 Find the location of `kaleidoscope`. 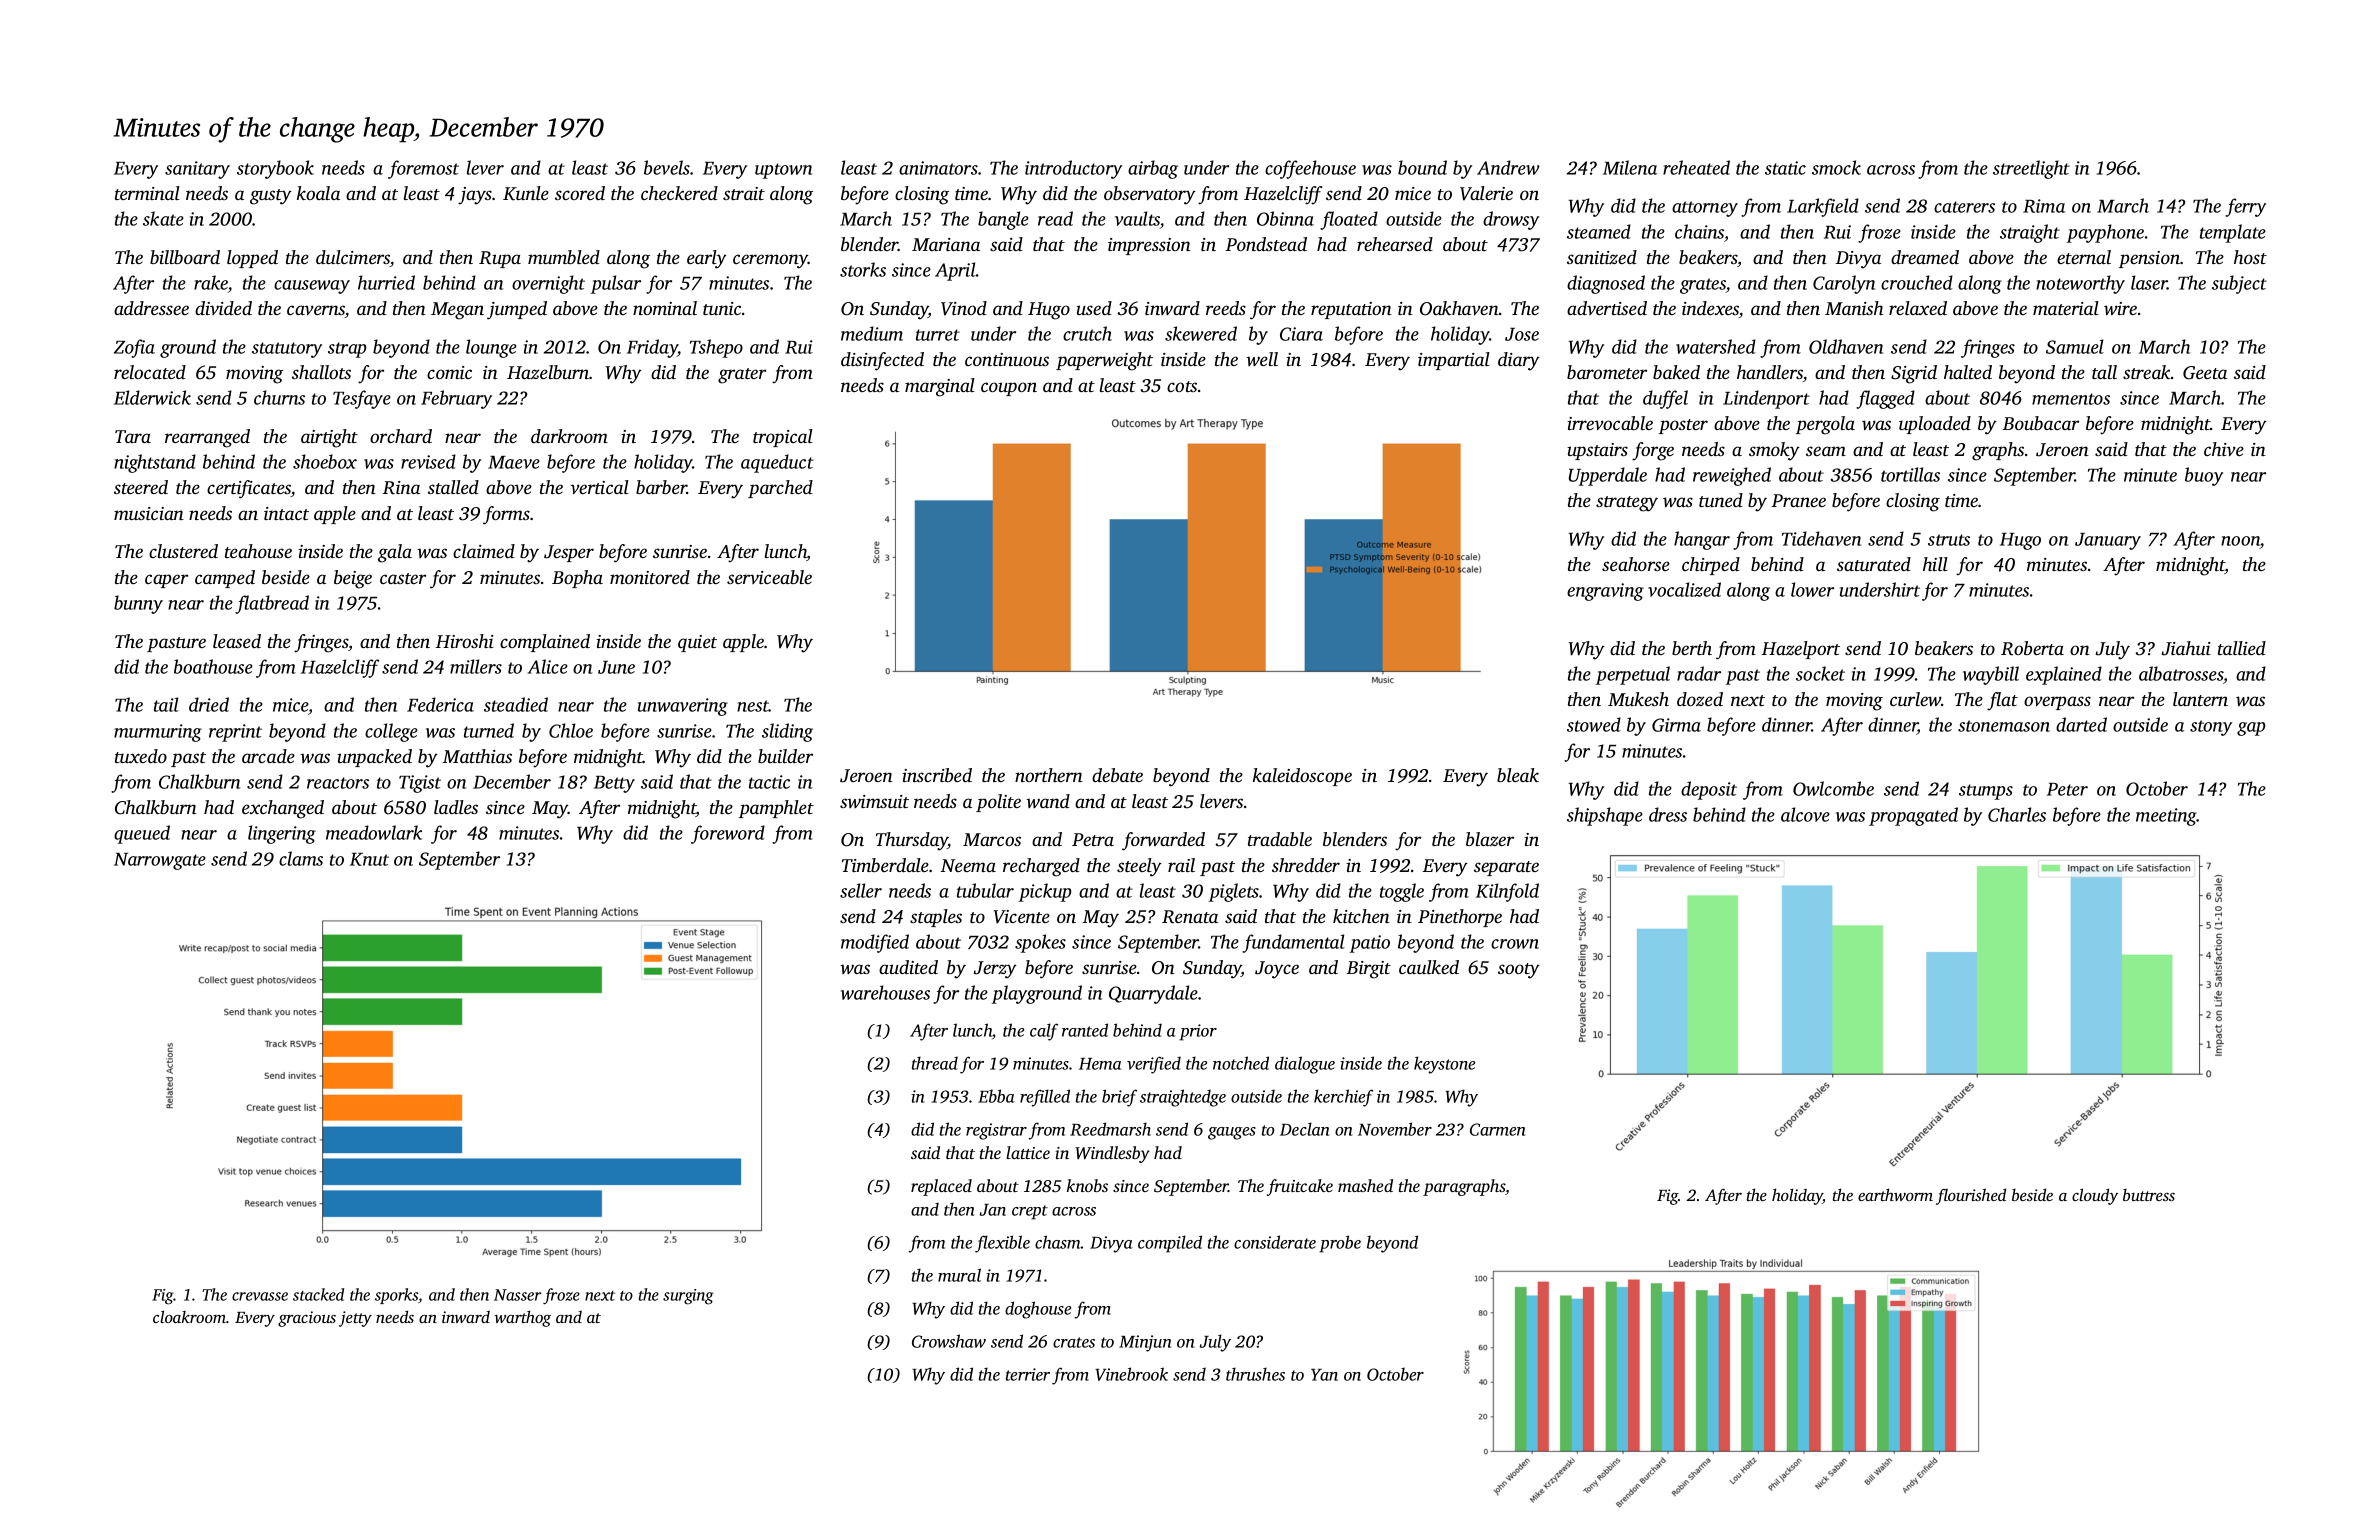

kaleidoscope is located at coordinates (1302, 777).
